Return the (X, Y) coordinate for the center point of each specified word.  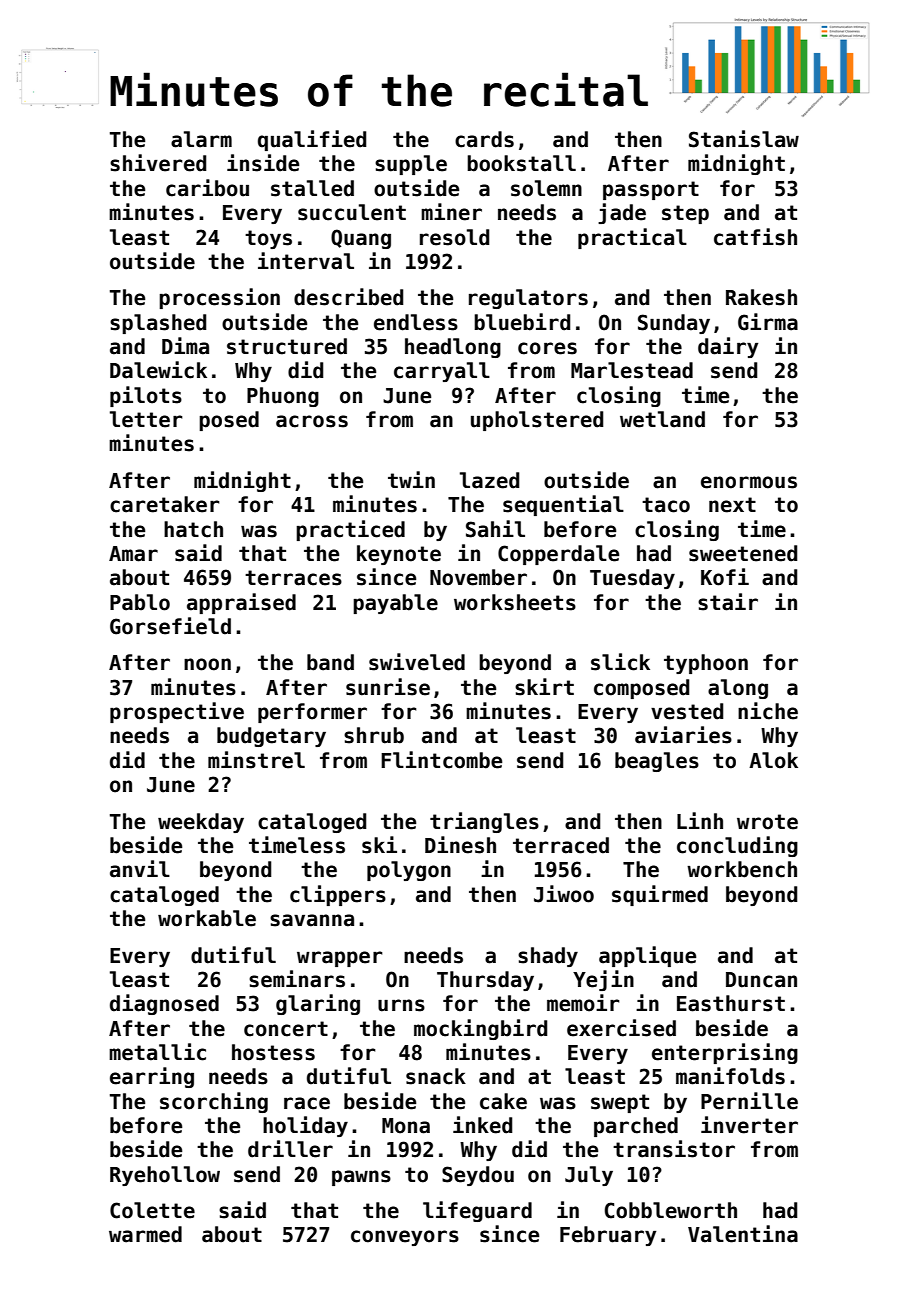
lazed (489, 480)
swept (620, 1103)
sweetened (743, 553)
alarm (201, 139)
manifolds (730, 1076)
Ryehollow (165, 1176)
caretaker (165, 504)
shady (548, 957)
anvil (140, 869)
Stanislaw (744, 139)
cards (484, 139)
